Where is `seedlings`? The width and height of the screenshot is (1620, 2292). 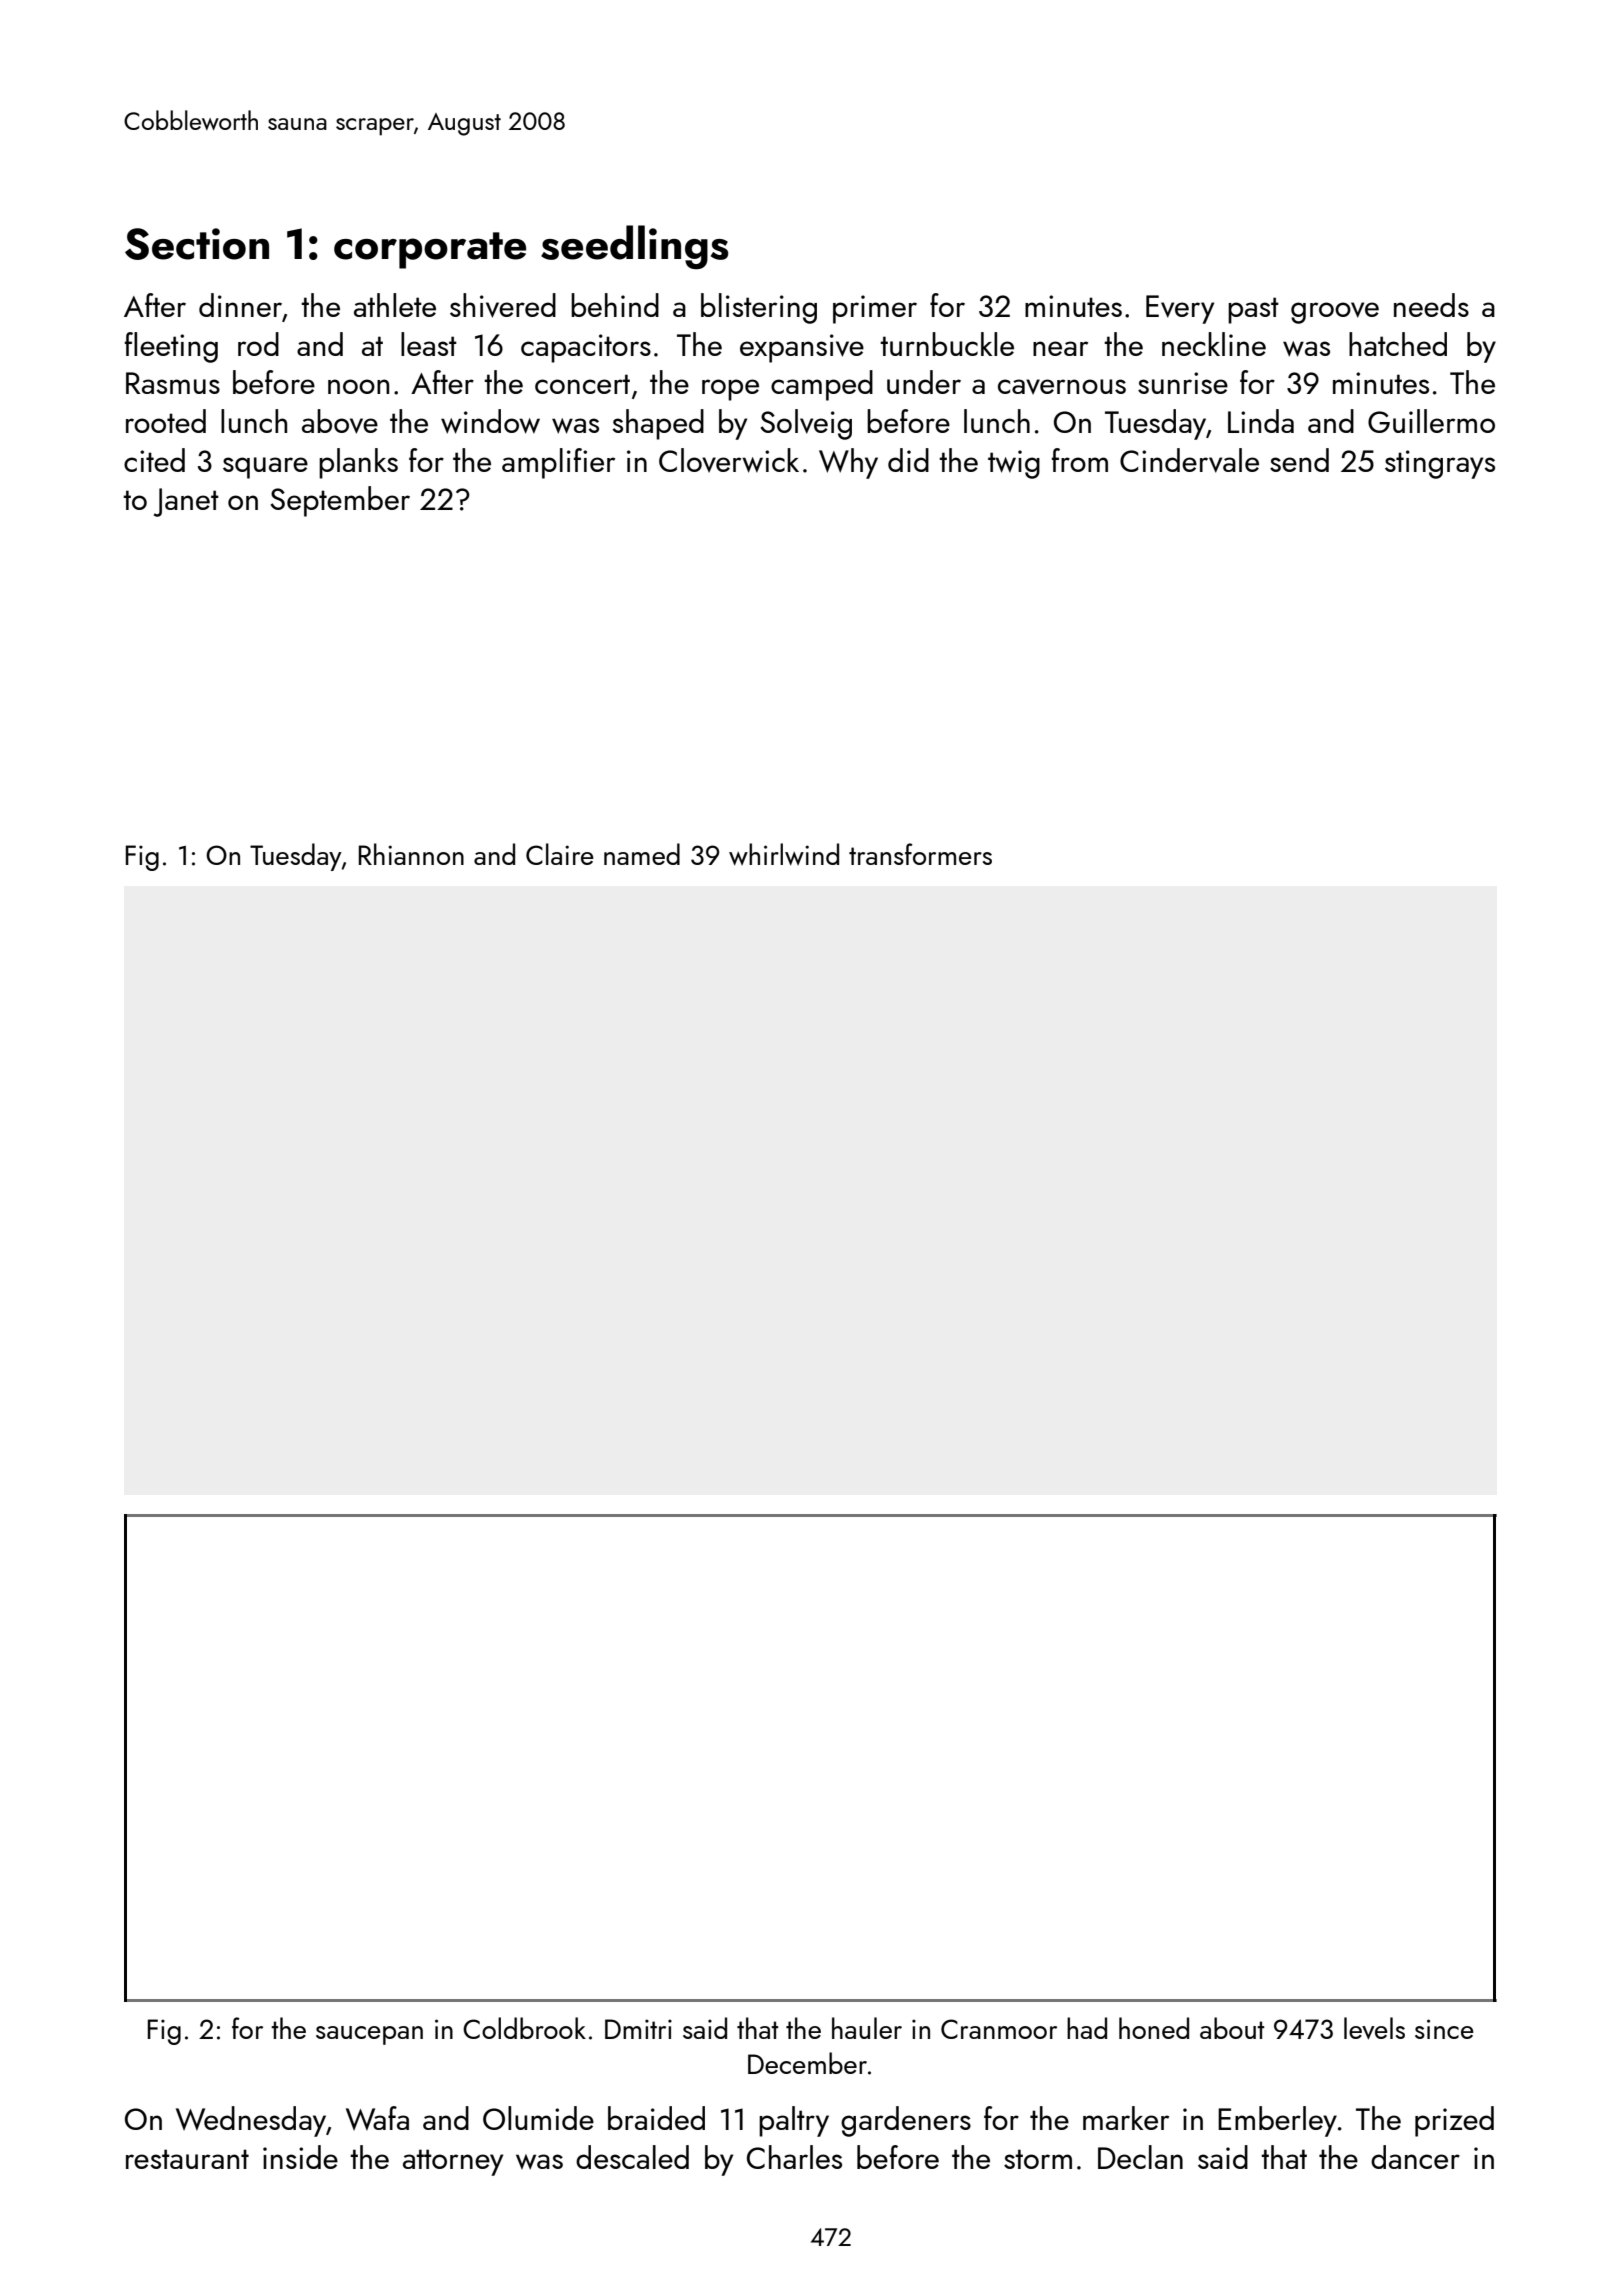
seedlings is located at coordinates (635, 247).
